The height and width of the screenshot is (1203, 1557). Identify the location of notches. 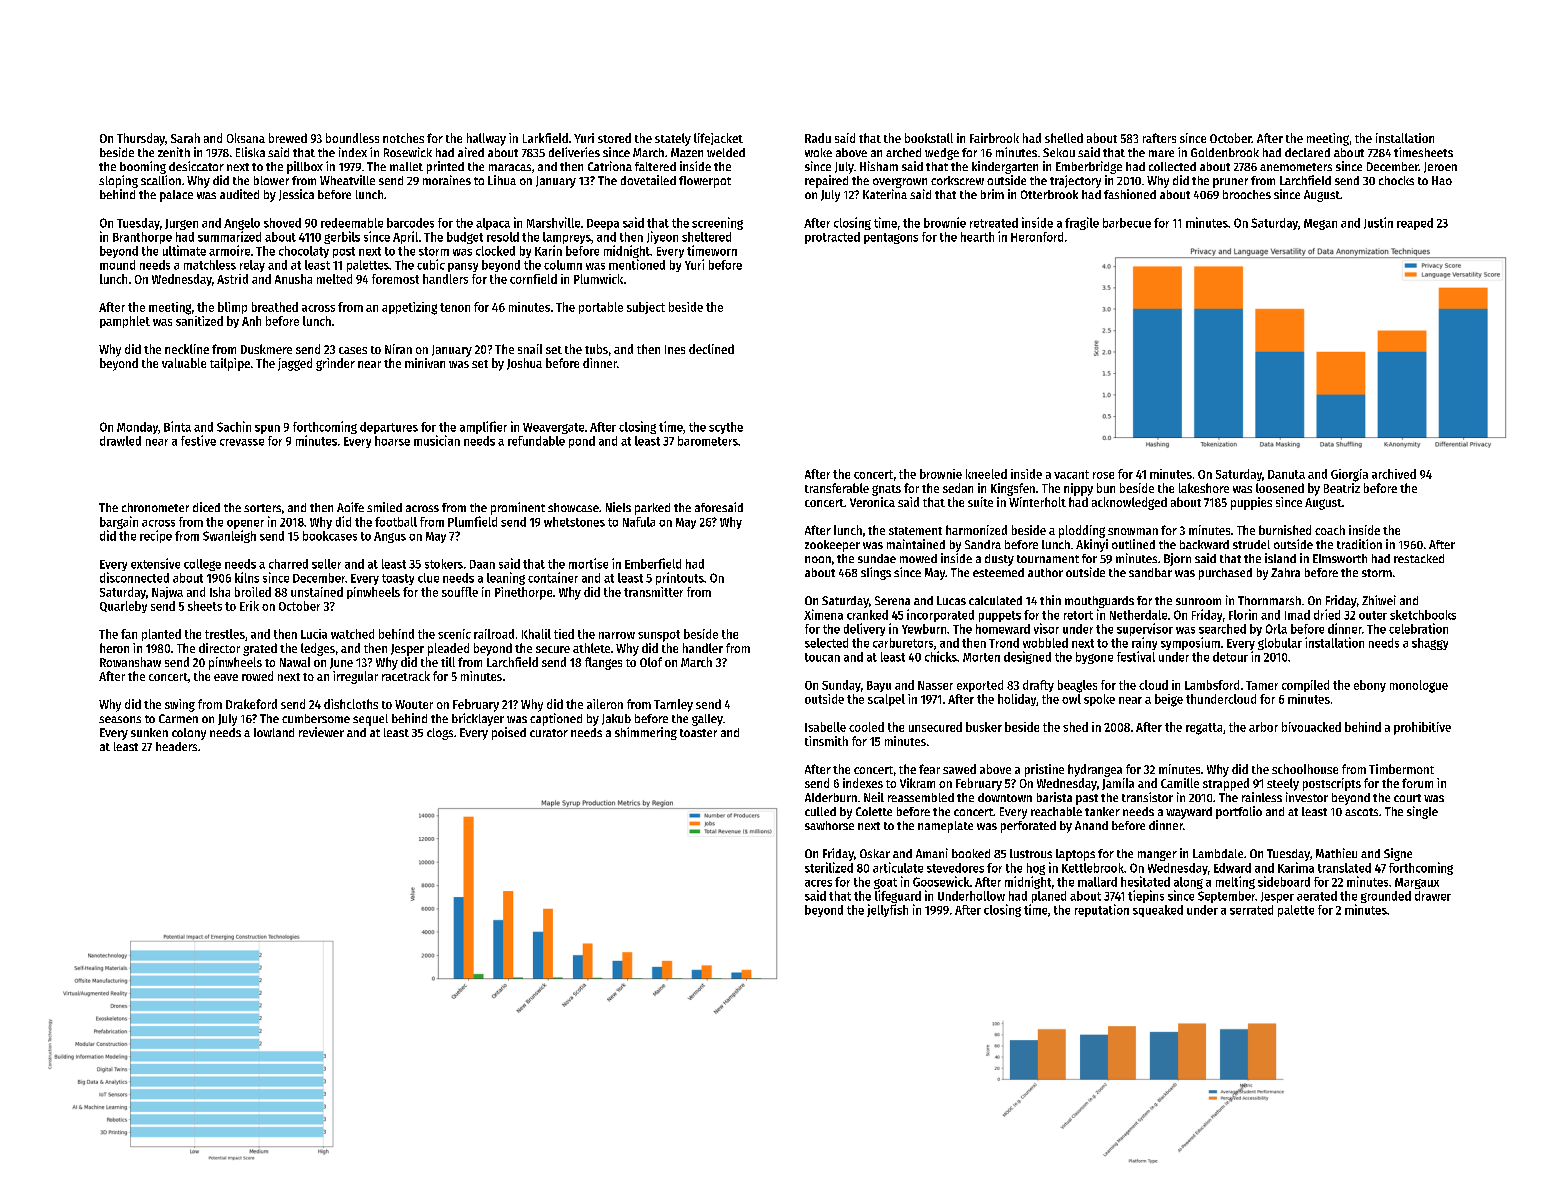
(403, 138).
